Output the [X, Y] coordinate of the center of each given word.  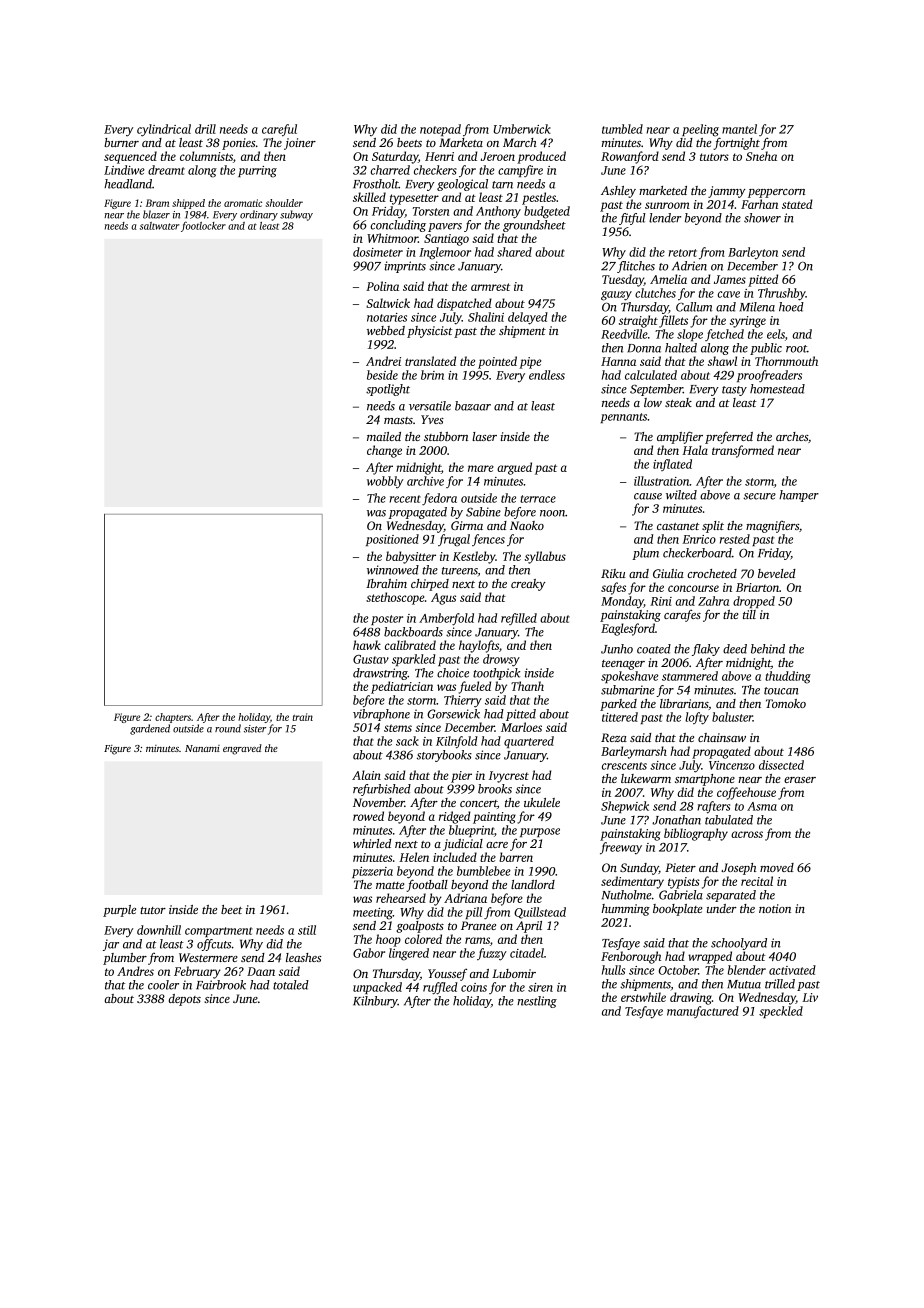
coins [474, 987]
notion [775, 908]
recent [405, 499]
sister [255, 729]
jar [111, 945]
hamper [799, 496]
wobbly [385, 482]
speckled [781, 1012]
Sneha [761, 156]
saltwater [159, 226]
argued [514, 468]
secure [759, 496]
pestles [539, 198]
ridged [454, 817]
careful [279, 130]
